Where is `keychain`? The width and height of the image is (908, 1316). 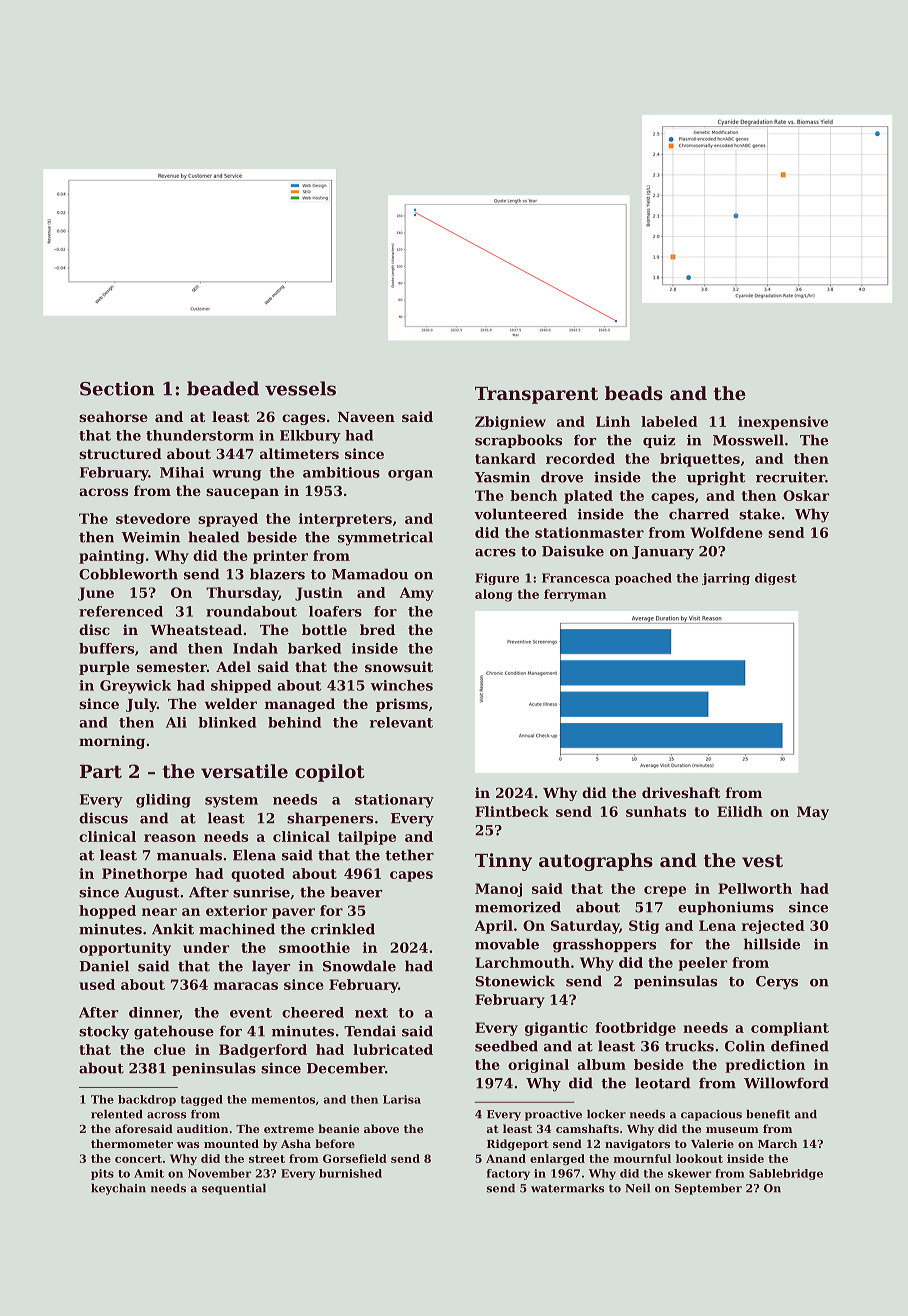
keychain is located at coordinates (118, 1189).
